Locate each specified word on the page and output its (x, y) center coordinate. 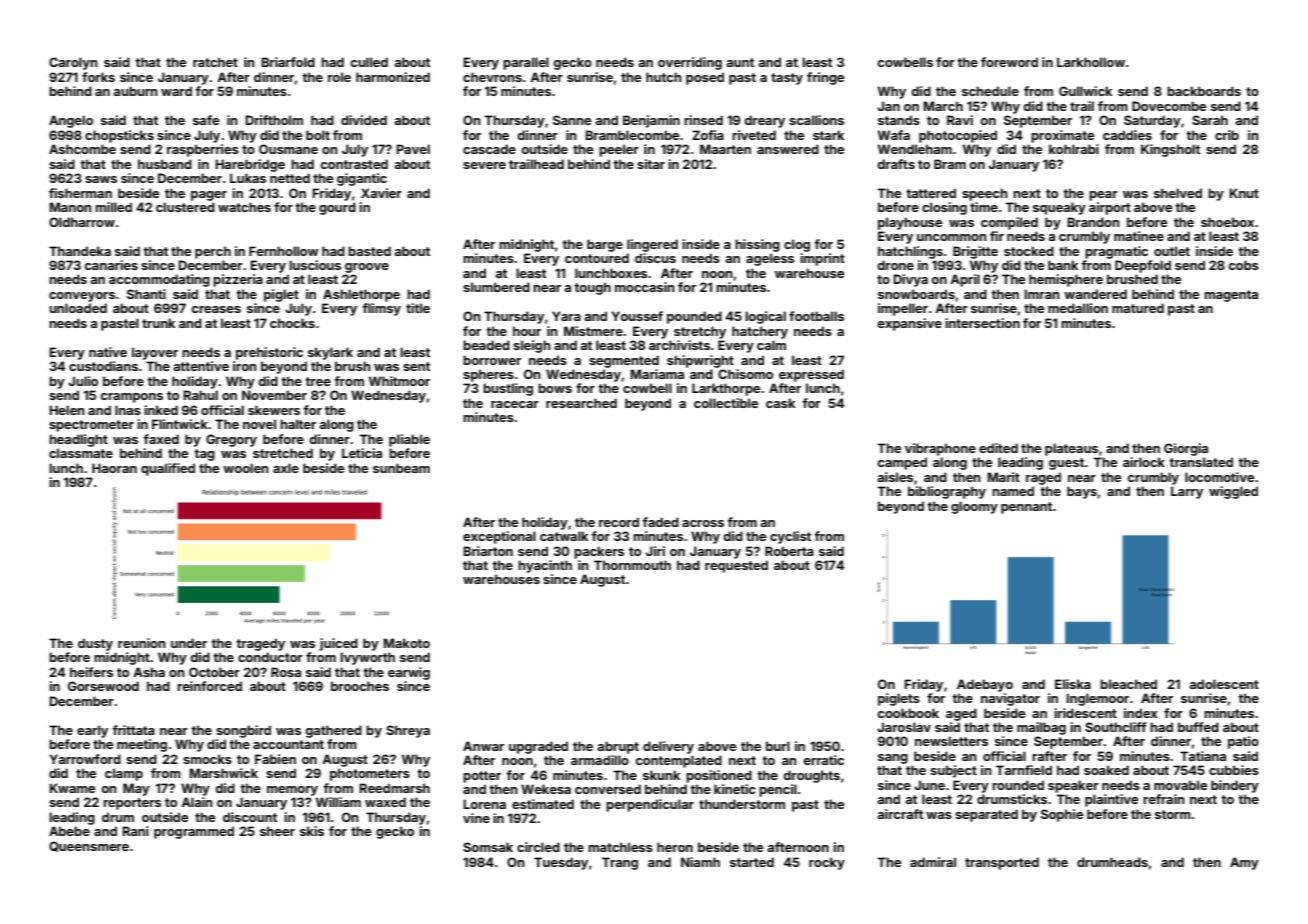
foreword (1009, 62)
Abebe (69, 831)
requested (736, 566)
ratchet (215, 62)
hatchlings (910, 252)
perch (213, 252)
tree (318, 381)
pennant (1026, 508)
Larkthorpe (726, 389)
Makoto (406, 643)
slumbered (496, 287)
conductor (270, 657)
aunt (740, 62)
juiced (338, 644)
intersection (982, 323)
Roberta (789, 551)
